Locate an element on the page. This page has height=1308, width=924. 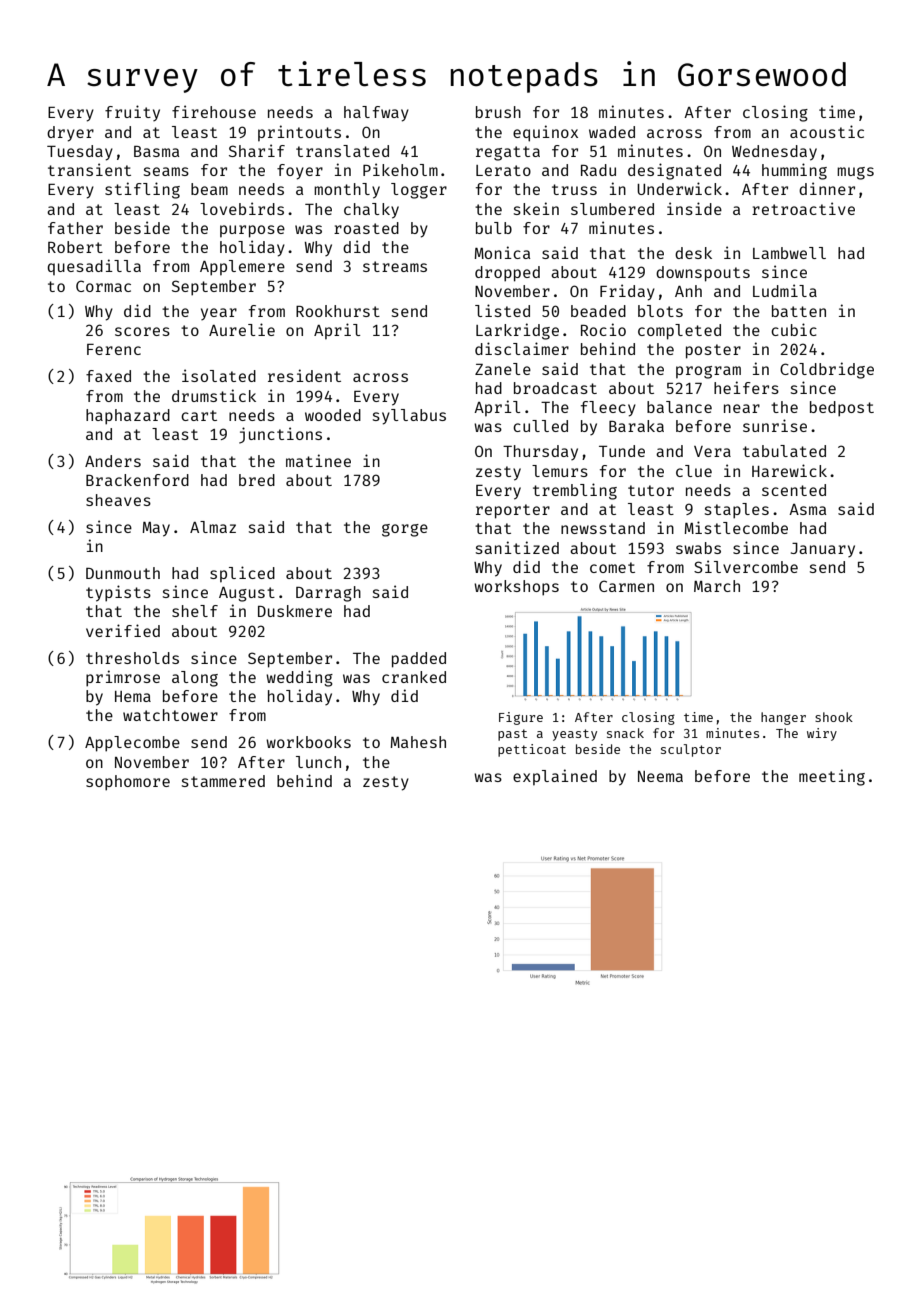
reporter is located at coordinates (513, 511).
